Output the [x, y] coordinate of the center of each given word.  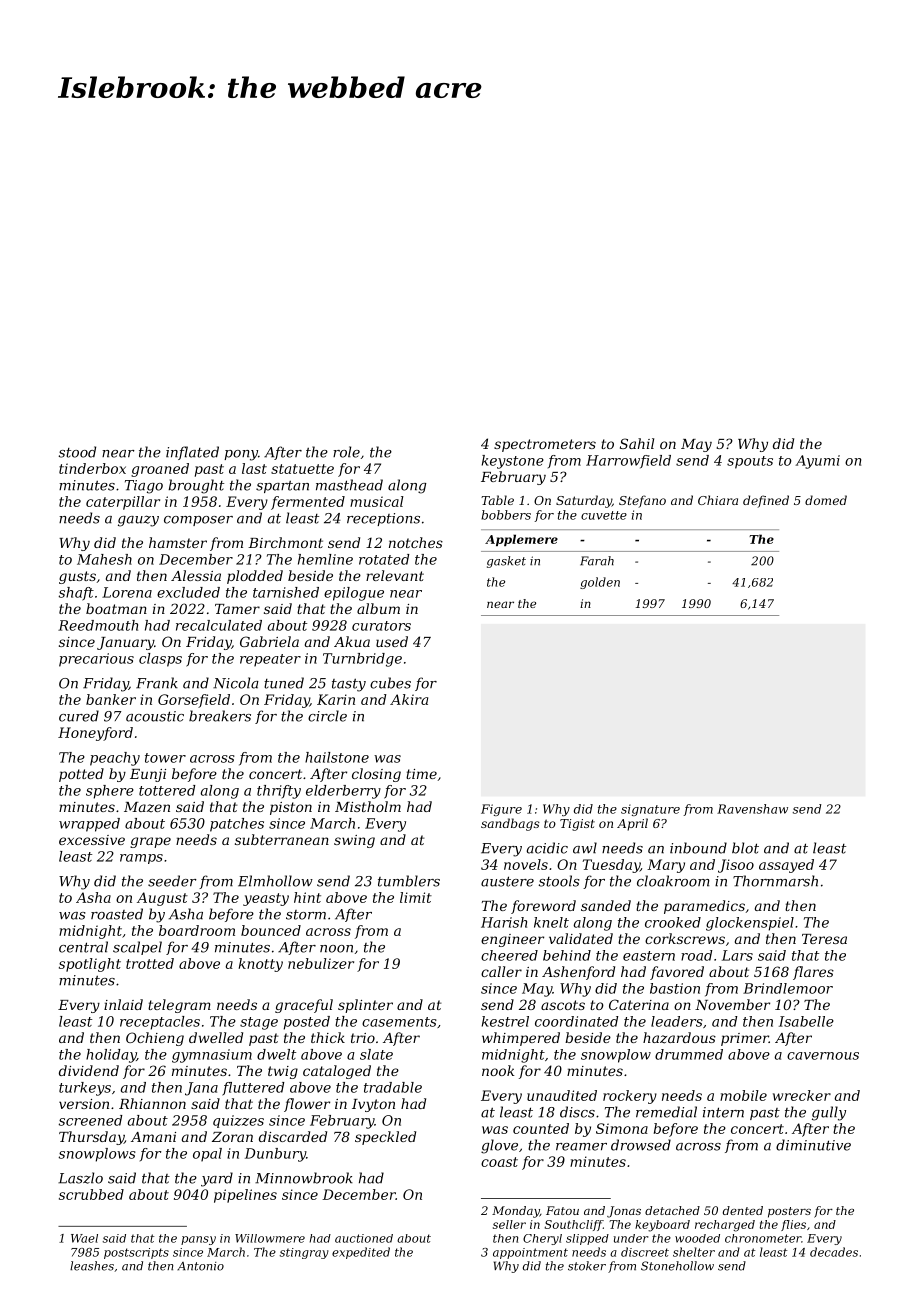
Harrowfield [628, 462]
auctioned [364, 1238]
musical [377, 501]
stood [77, 452]
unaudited [562, 1095]
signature [650, 810]
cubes [390, 683]
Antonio [200, 1266]
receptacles [160, 1023]
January [125, 643]
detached [672, 1210]
